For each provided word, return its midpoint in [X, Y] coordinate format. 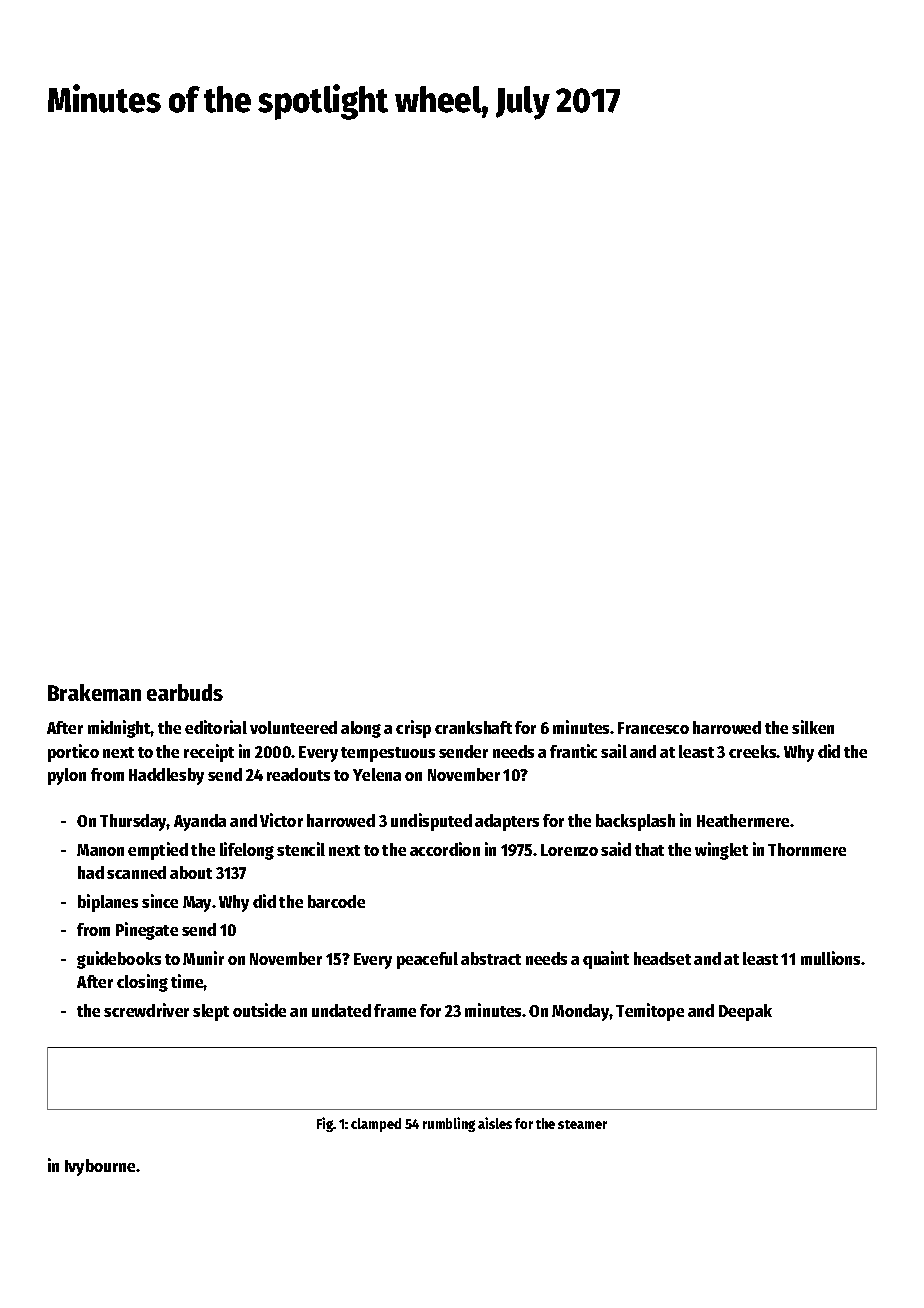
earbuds [185, 692]
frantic [573, 751]
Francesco [653, 728]
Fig [325, 1124]
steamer [582, 1124]
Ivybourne [100, 1167]
